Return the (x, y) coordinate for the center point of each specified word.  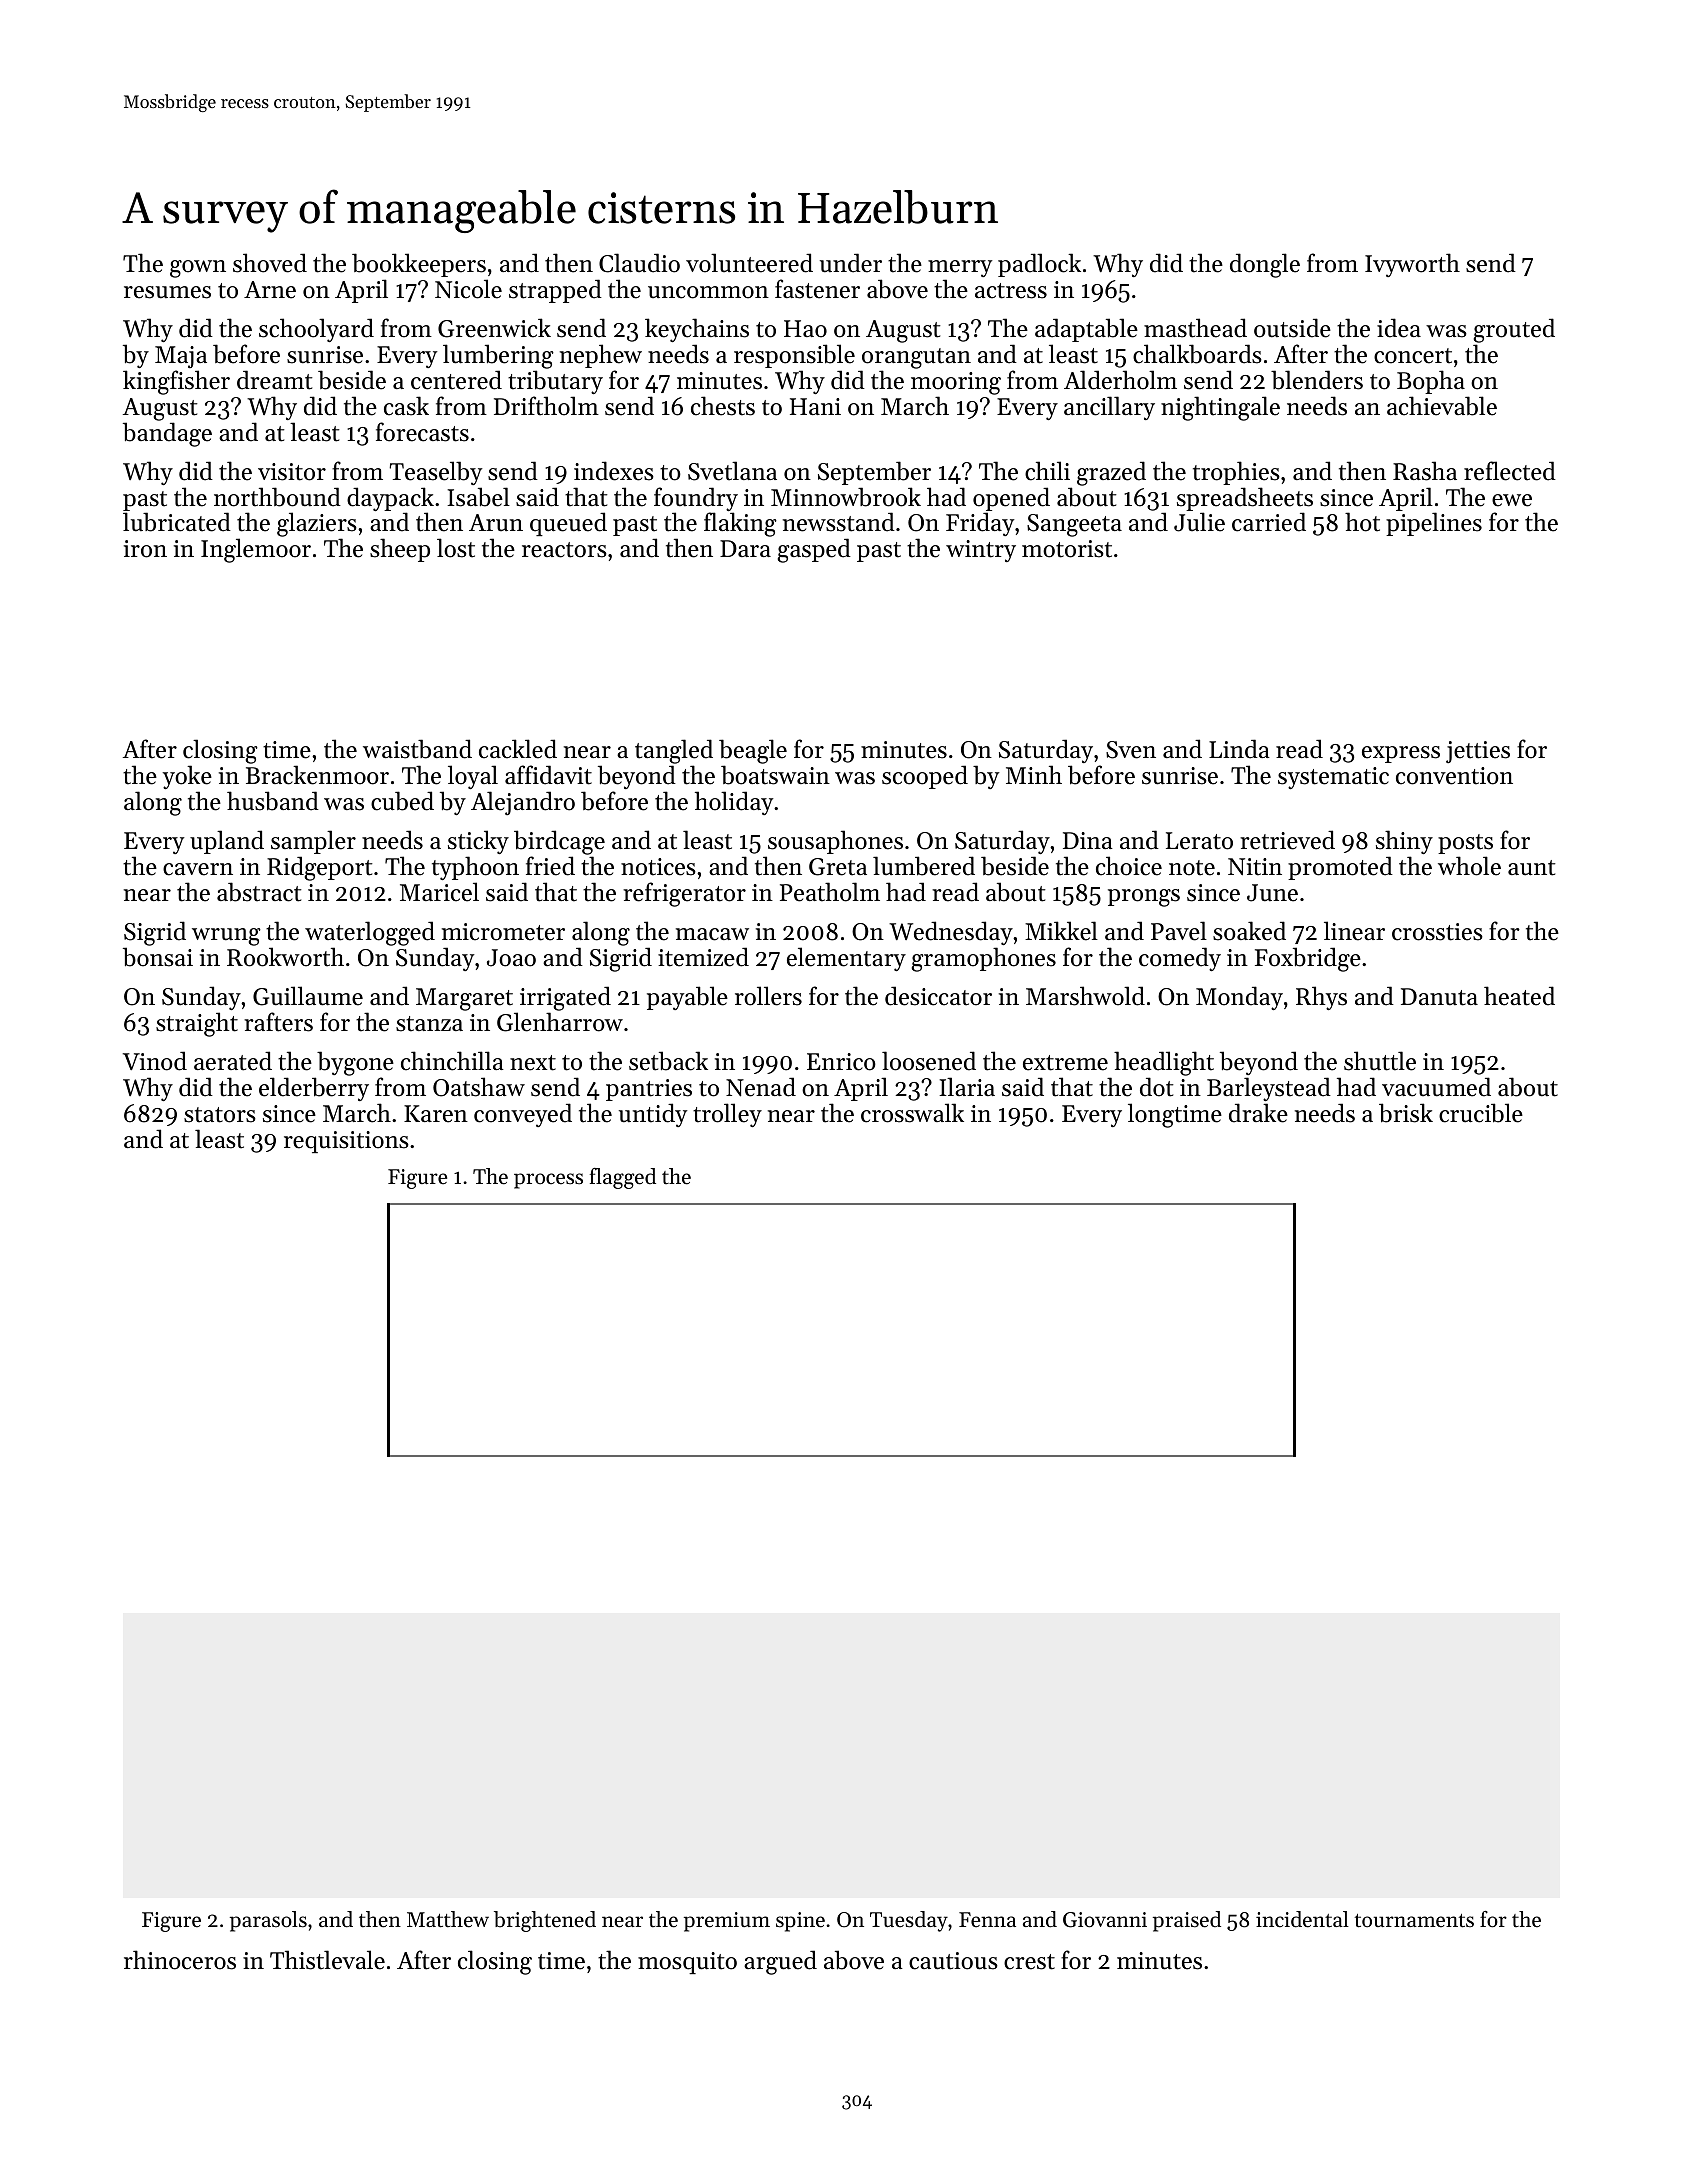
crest (1029, 1962)
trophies (1236, 473)
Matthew (448, 1919)
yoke (187, 777)
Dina (1088, 840)
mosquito (687, 1963)
